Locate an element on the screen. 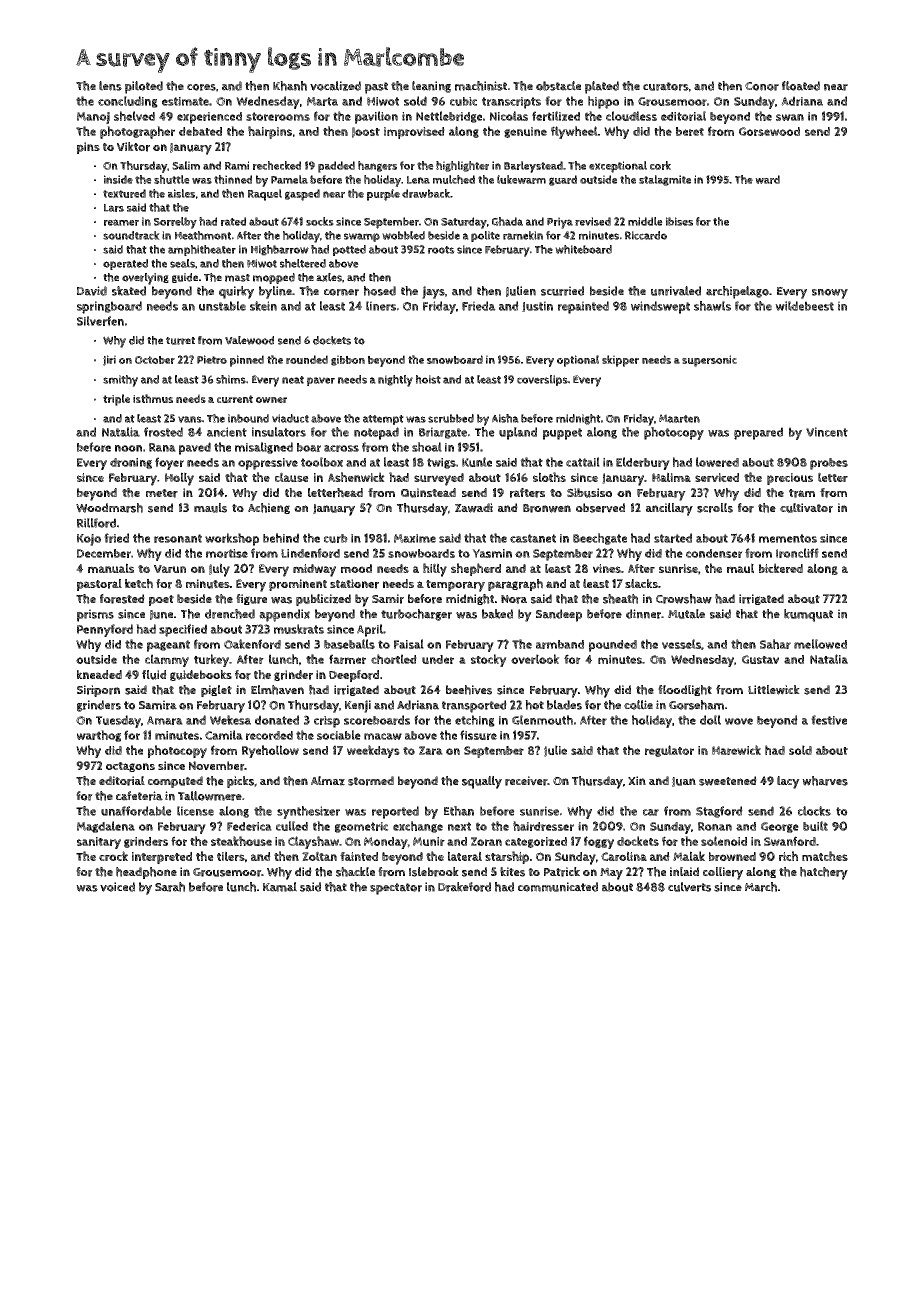 The height and width of the screenshot is (1308, 924). Heathmont is located at coordinates (203, 235).
